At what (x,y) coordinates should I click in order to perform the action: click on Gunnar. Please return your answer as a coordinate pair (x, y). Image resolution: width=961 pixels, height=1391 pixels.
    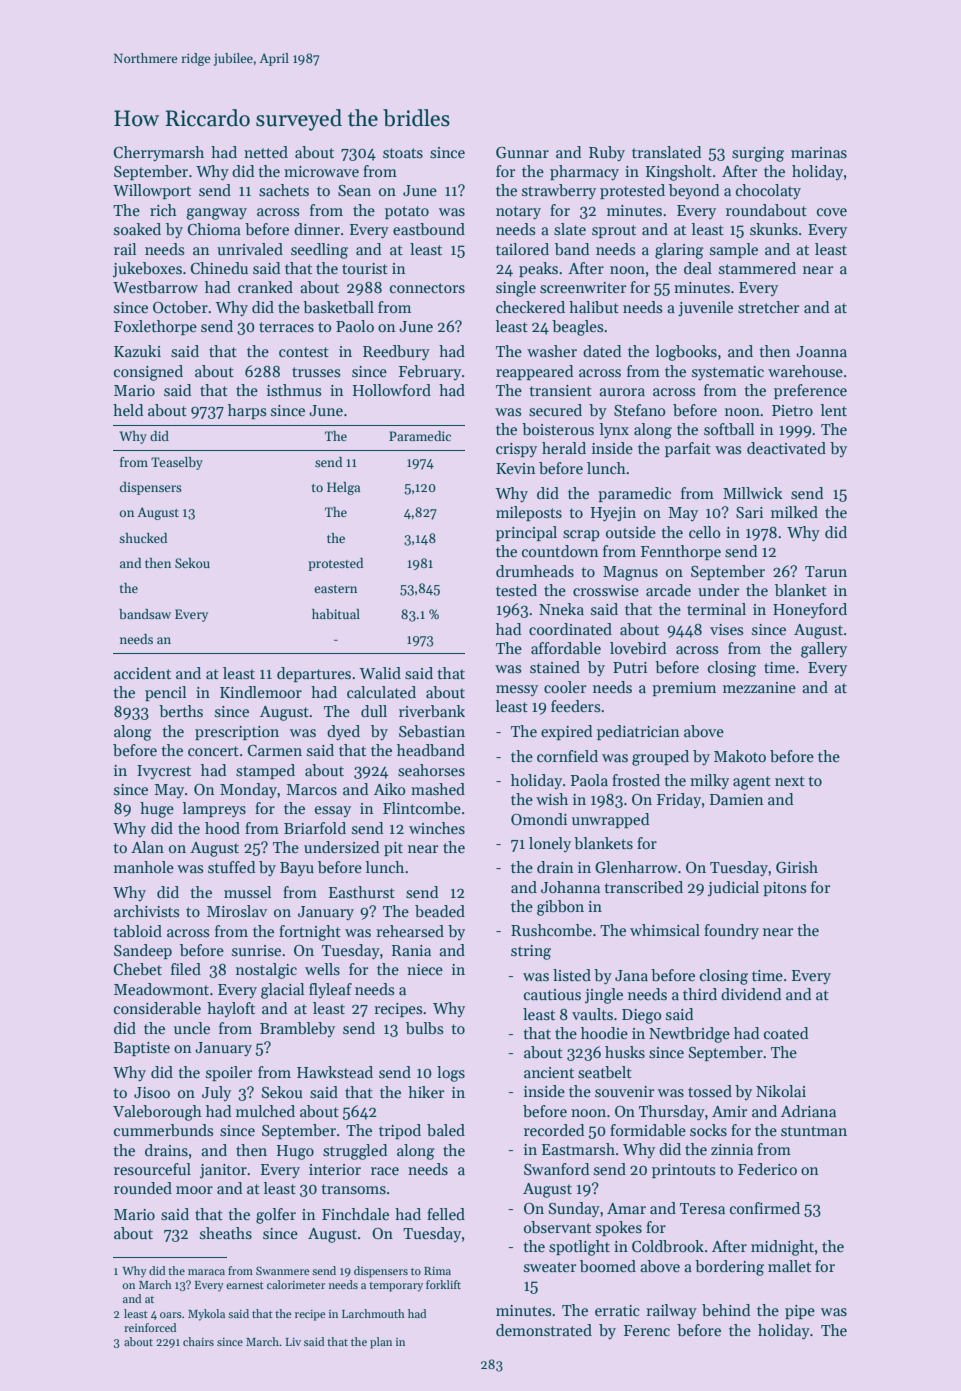
    Looking at the image, I should click on (522, 153).
